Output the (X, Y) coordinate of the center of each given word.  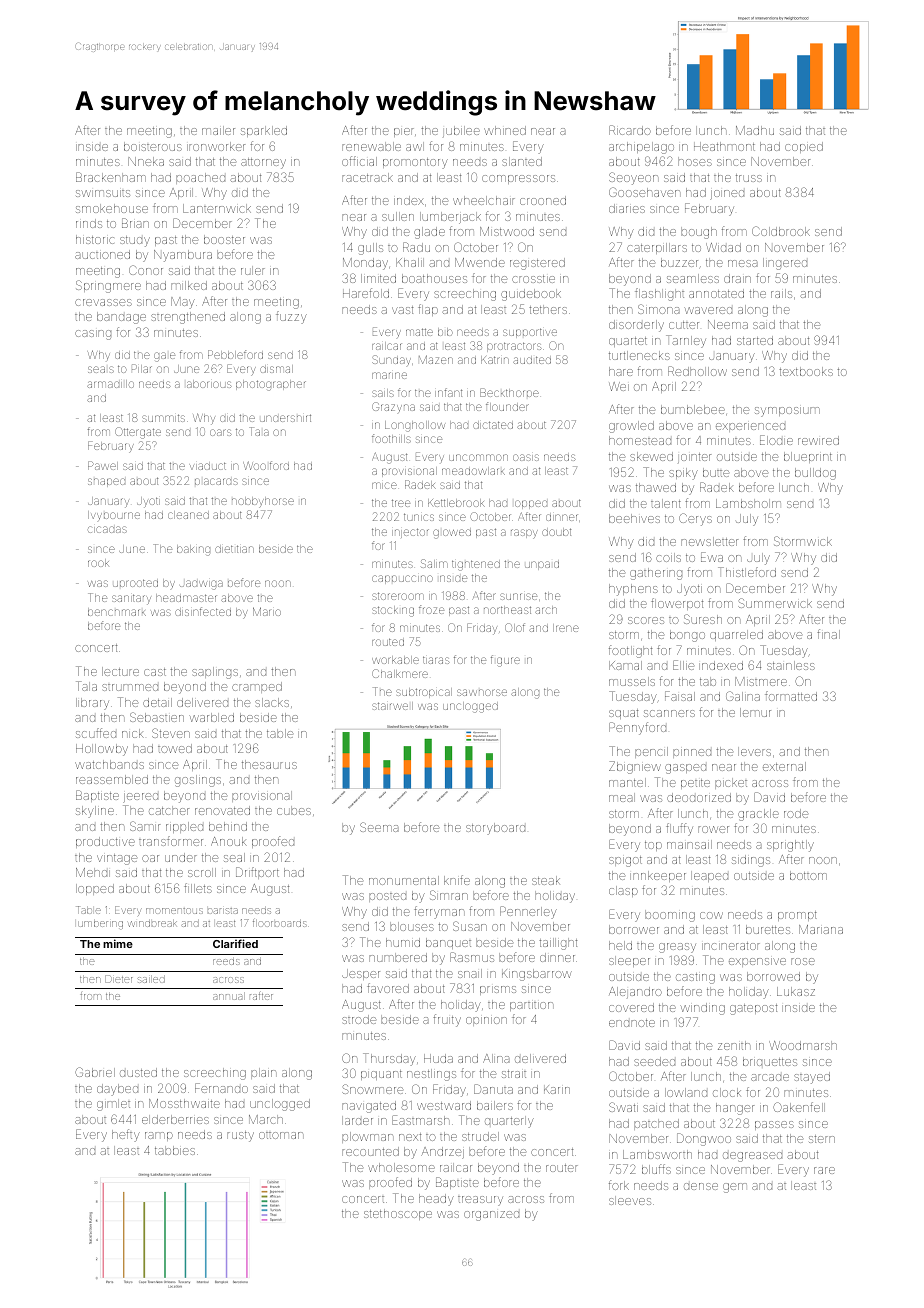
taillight (558, 944)
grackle (758, 815)
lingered (785, 264)
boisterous (153, 146)
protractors (514, 347)
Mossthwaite (184, 1103)
